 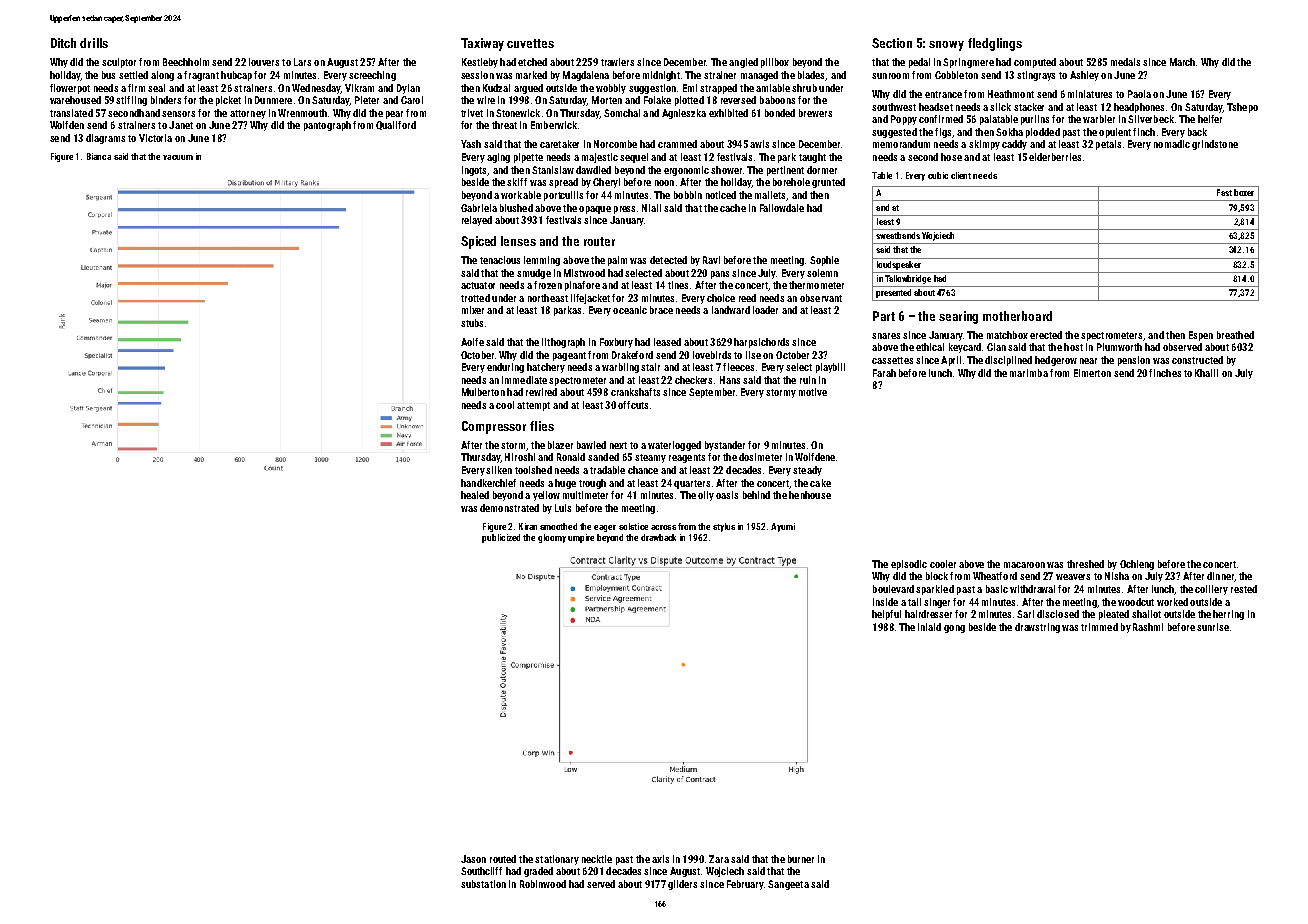 I want to click on Yash, so click(x=471, y=144).
